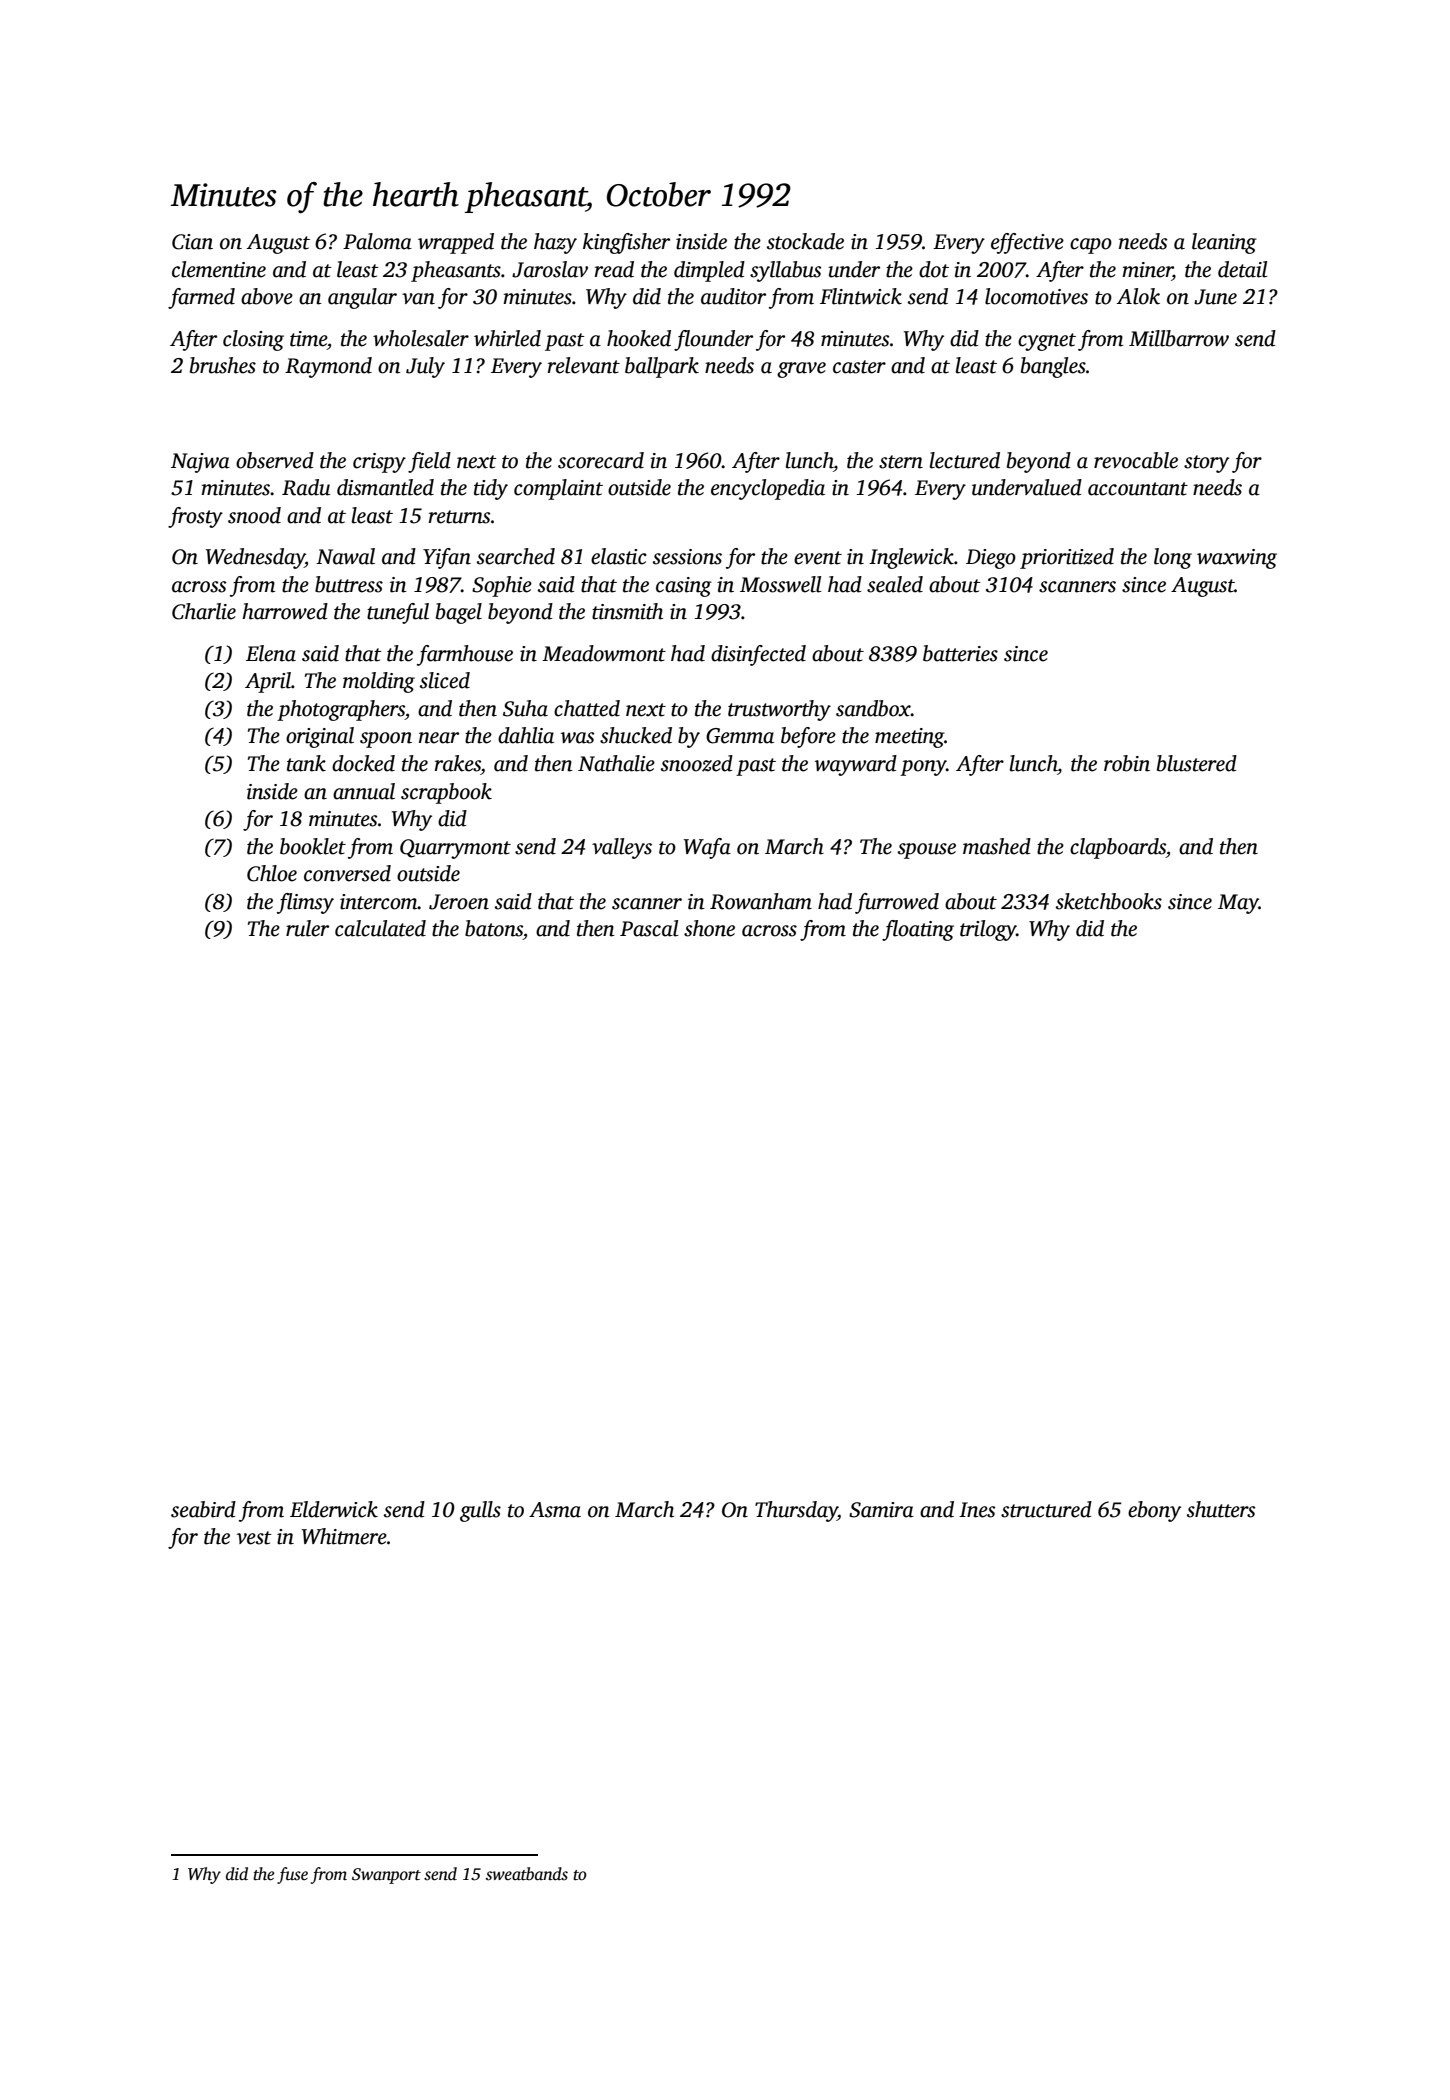 The height and width of the image is (2100, 1450). I want to click on long, so click(1173, 558).
